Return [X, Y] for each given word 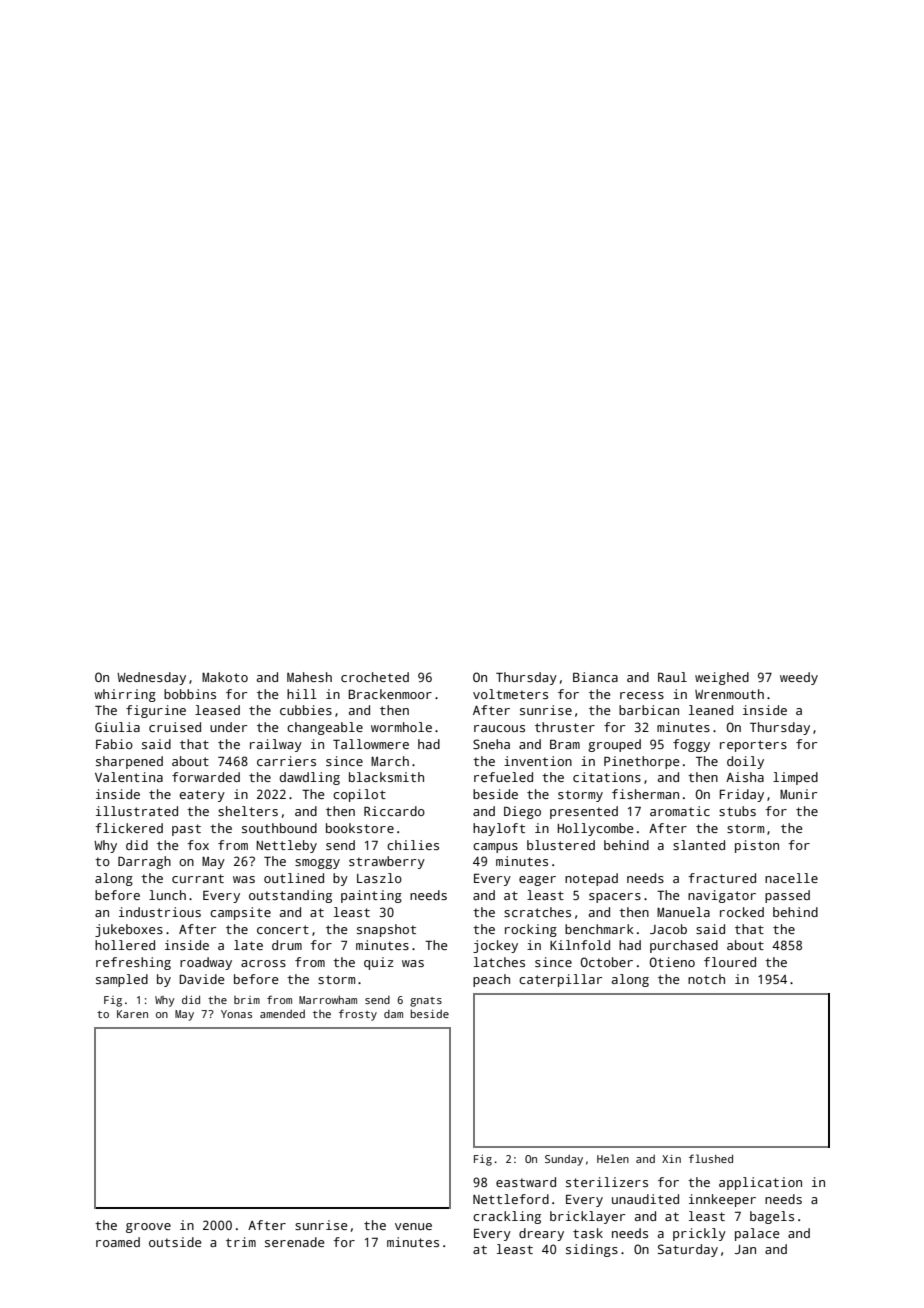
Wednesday [151, 678]
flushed [711, 1158]
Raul [672, 677]
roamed [118, 1242]
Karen [132, 1014]
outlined [294, 878]
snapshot [386, 930]
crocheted [375, 677]
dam [393, 1014]
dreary [541, 1234]
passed [787, 896]
